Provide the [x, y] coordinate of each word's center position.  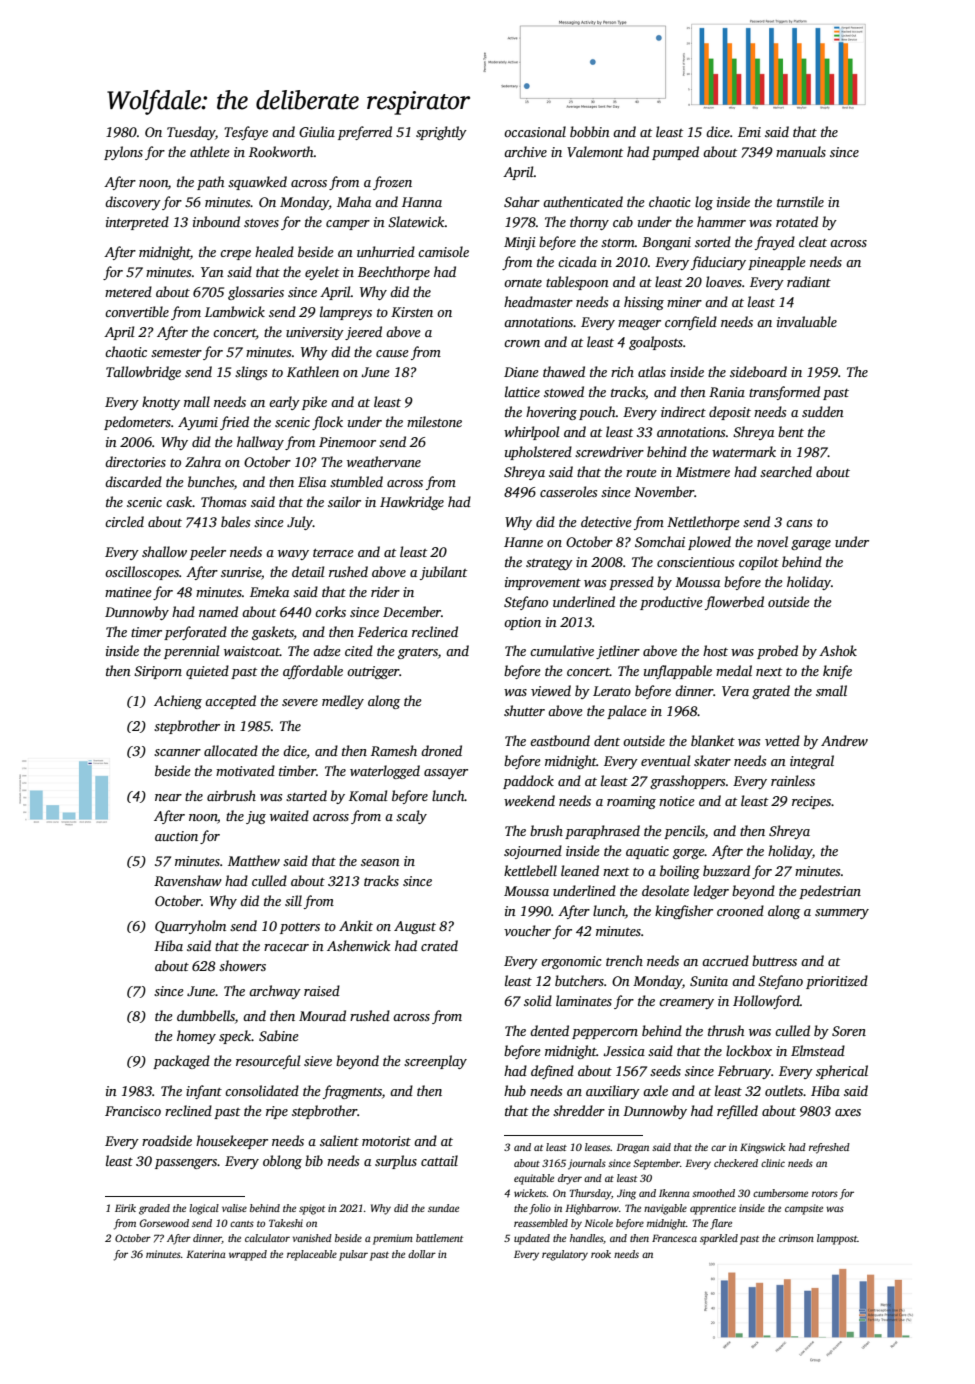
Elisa [312, 481]
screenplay [435, 1062]
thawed [564, 371]
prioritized [837, 982]
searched [786, 471]
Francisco [133, 1111]
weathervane [384, 461]
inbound [216, 221]
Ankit [356, 925]
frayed [775, 243]
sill [293, 900]
